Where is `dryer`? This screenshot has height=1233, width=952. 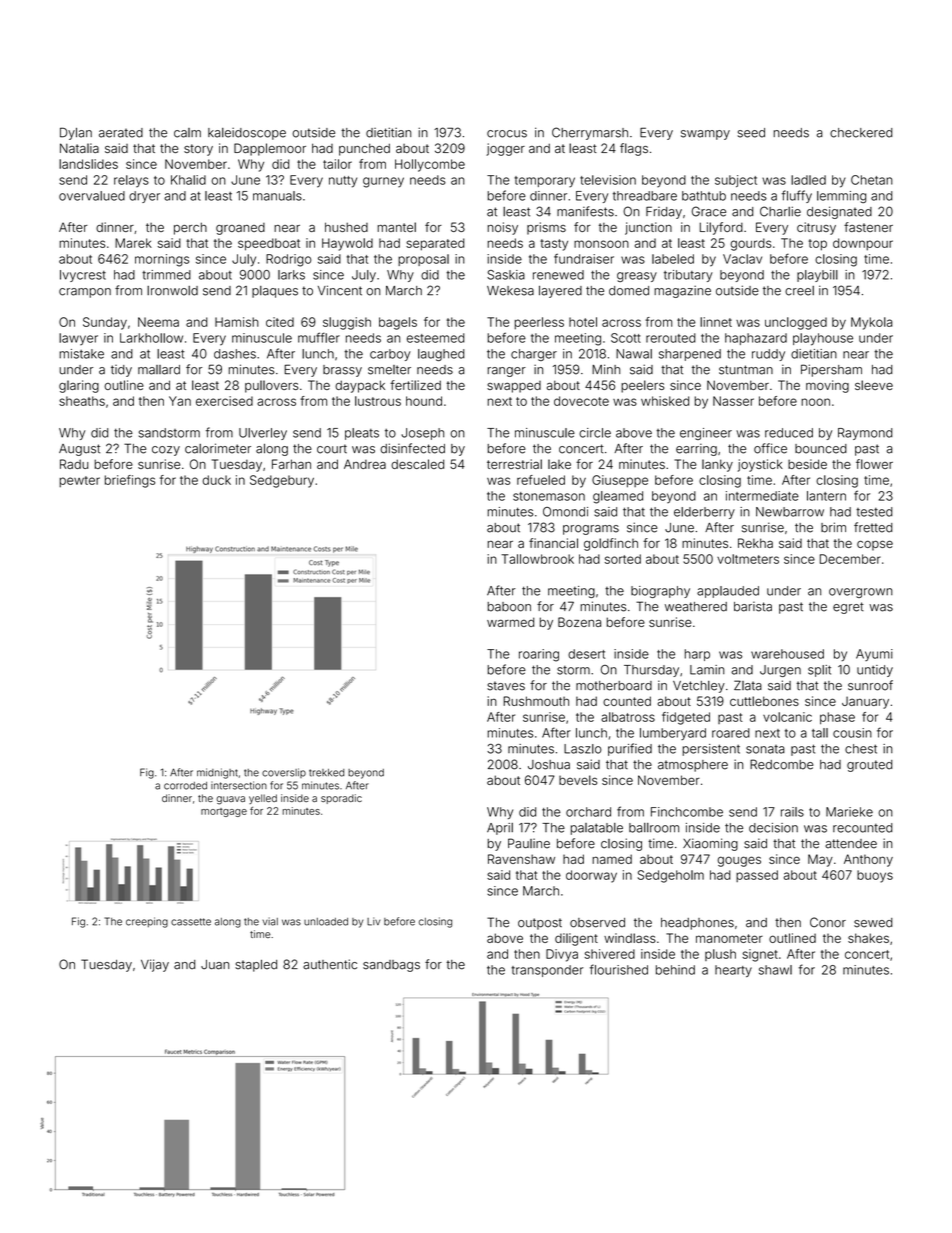
dryer is located at coordinates (144, 197).
